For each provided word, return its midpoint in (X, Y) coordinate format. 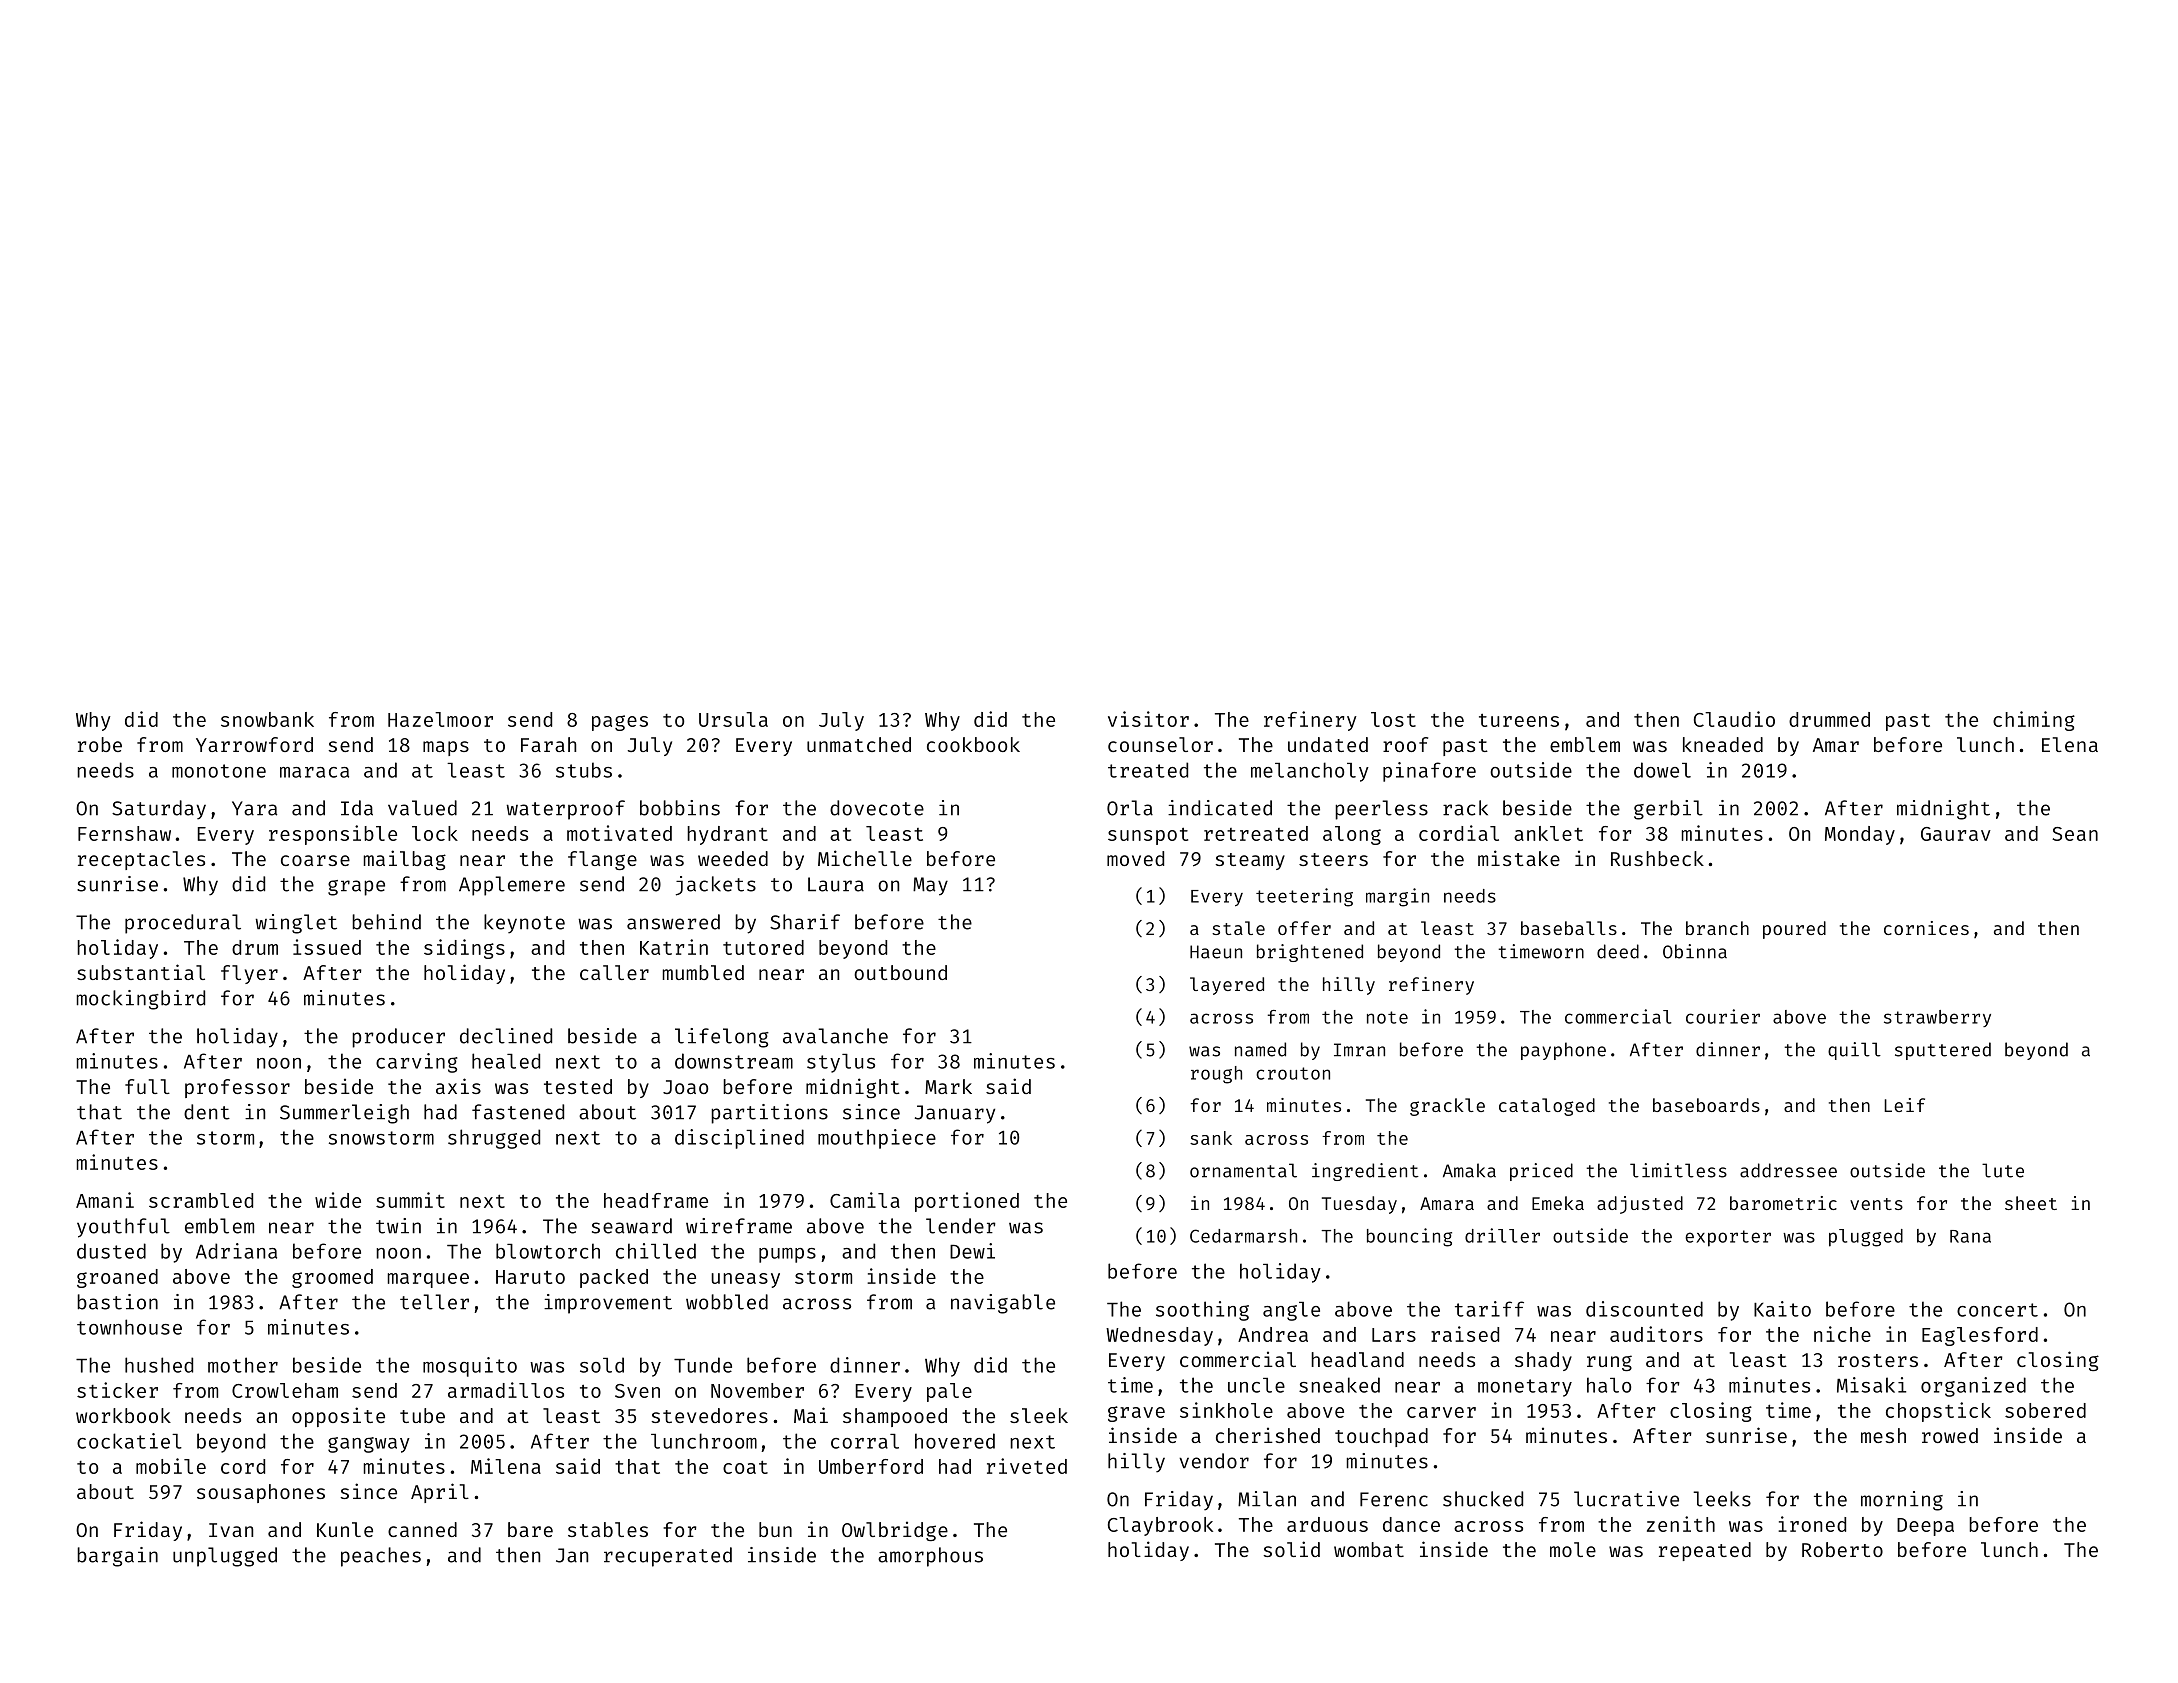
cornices (1926, 928)
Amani (105, 1200)
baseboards (1706, 1105)
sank (1211, 1138)
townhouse (129, 1327)
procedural (183, 924)
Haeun (1216, 952)
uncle (1256, 1385)
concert (1997, 1310)
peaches (381, 1557)
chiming (2034, 721)
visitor (1148, 719)
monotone (219, 771)
